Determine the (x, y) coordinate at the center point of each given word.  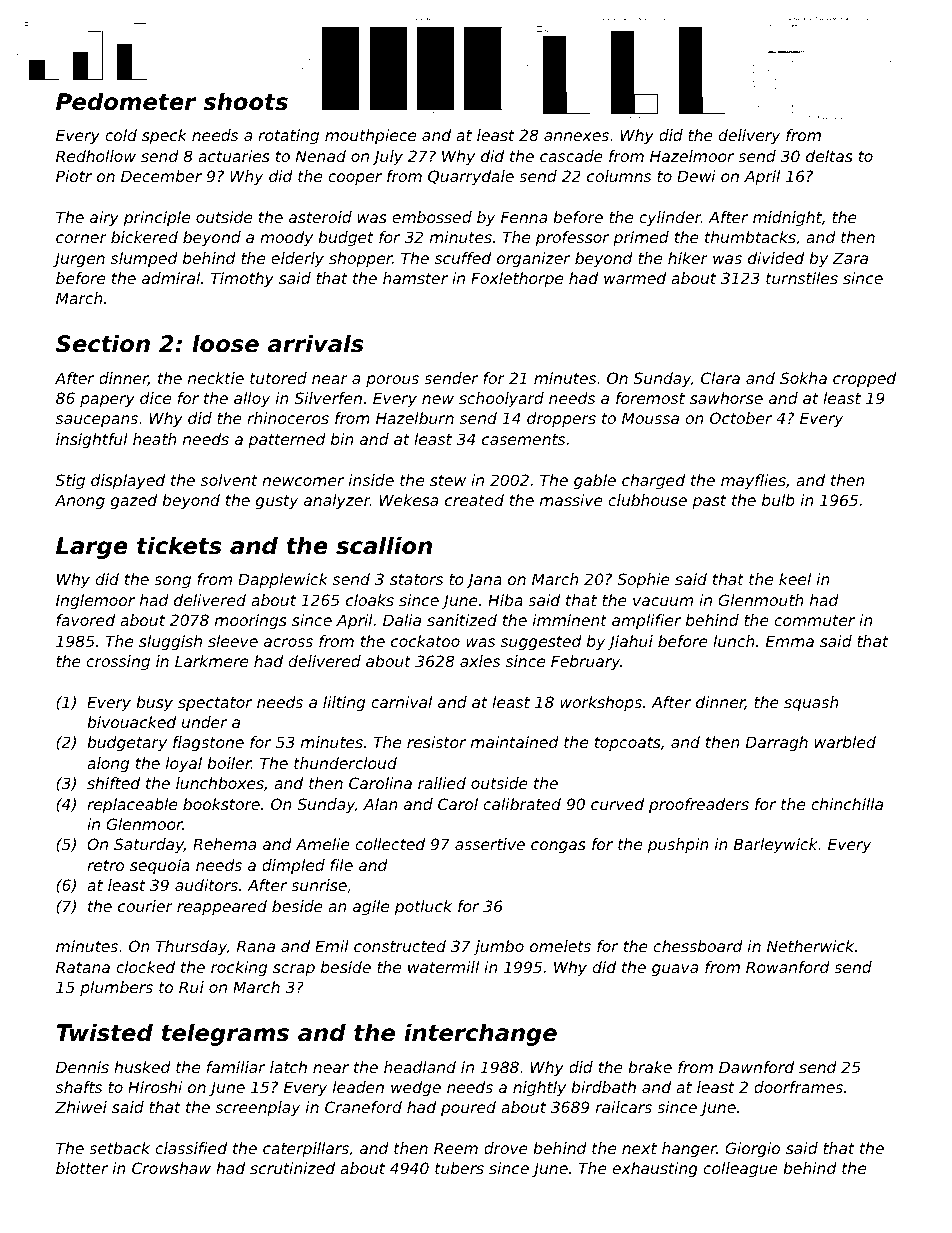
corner (81, 238)
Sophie (643, 580)
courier (145, 906)
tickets (179, 545)
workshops (601, 703)
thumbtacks (750, 237)
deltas (829, 156)
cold (121, 135)
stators (416, 579)
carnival (401, 702)
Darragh (777, 743)
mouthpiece (370, 136)
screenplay (258, 1108)
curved (617, 804)
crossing (118, 662)
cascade (571, 156)
